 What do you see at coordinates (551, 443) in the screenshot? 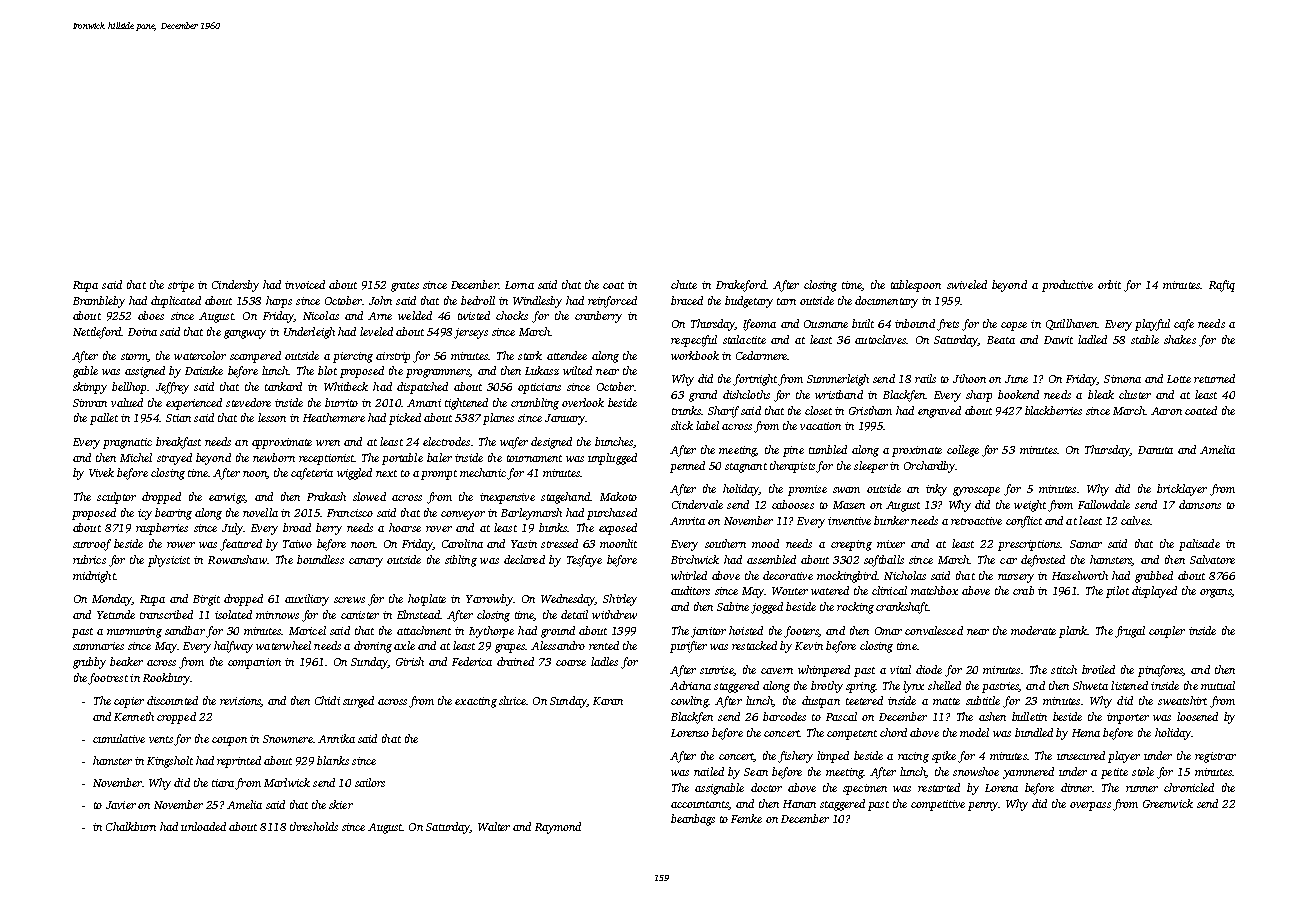
I see `designed` at bounding box center [551, 443].
